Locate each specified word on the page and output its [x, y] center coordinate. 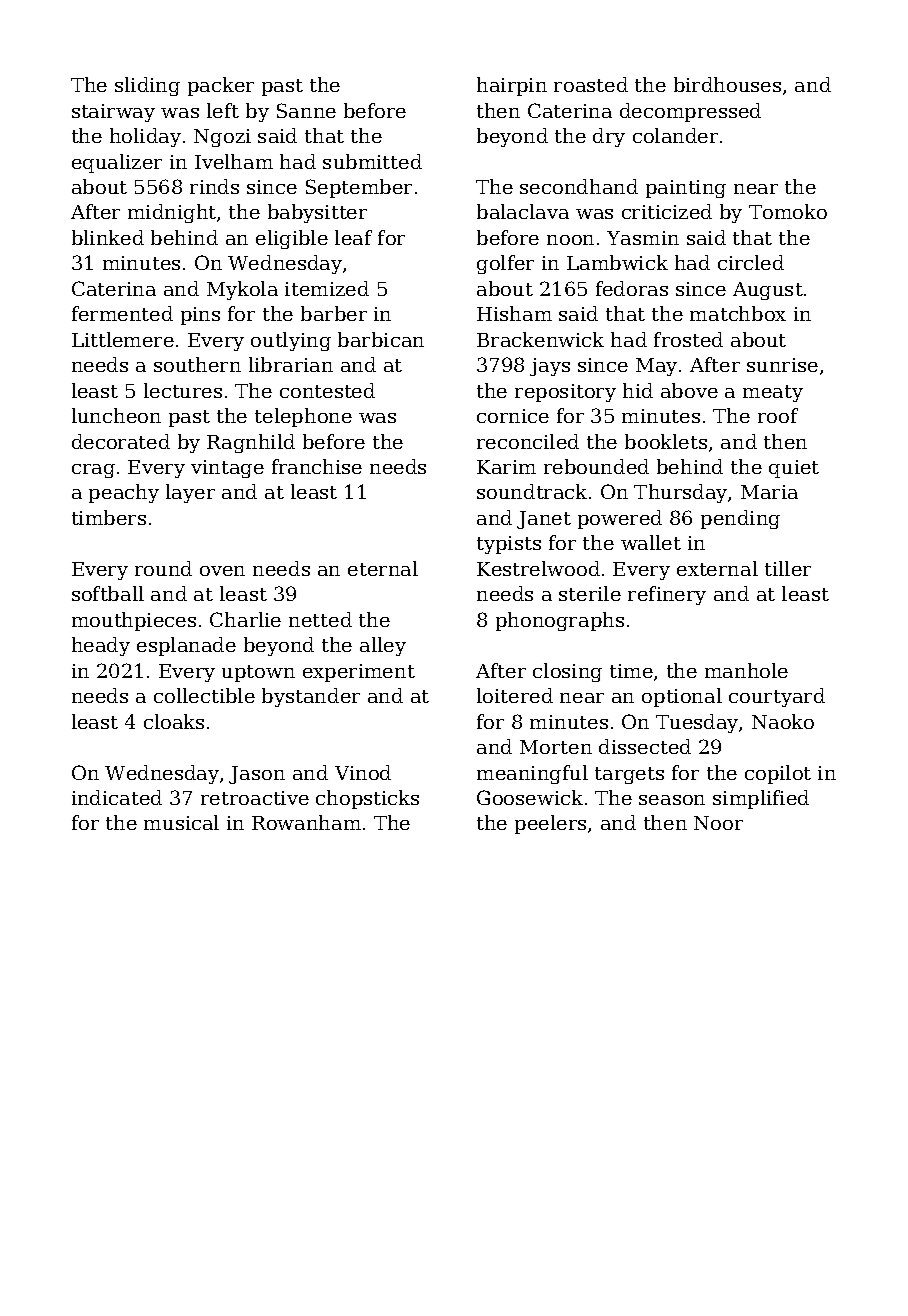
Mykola [242, 290]
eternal [383, 568]
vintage [227, 469]
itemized [327, 288]
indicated [117, 797]
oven [222, 571]
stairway [113, 113]
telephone [303, 417]
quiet [794, 469]
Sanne [306, 110]
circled [751, 262]
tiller [788, 568]
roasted [591, 84]
